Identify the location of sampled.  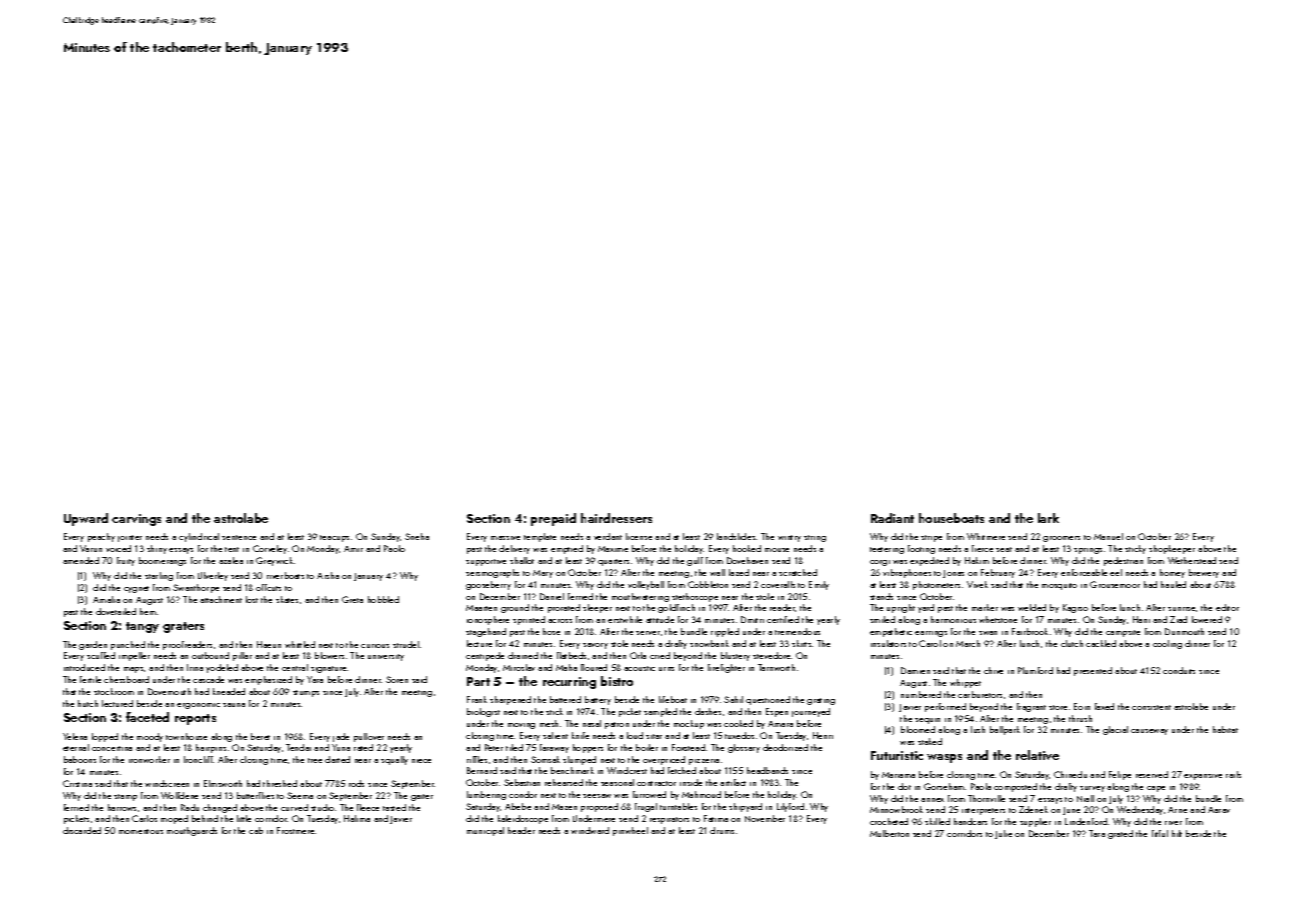
(660, 712).
